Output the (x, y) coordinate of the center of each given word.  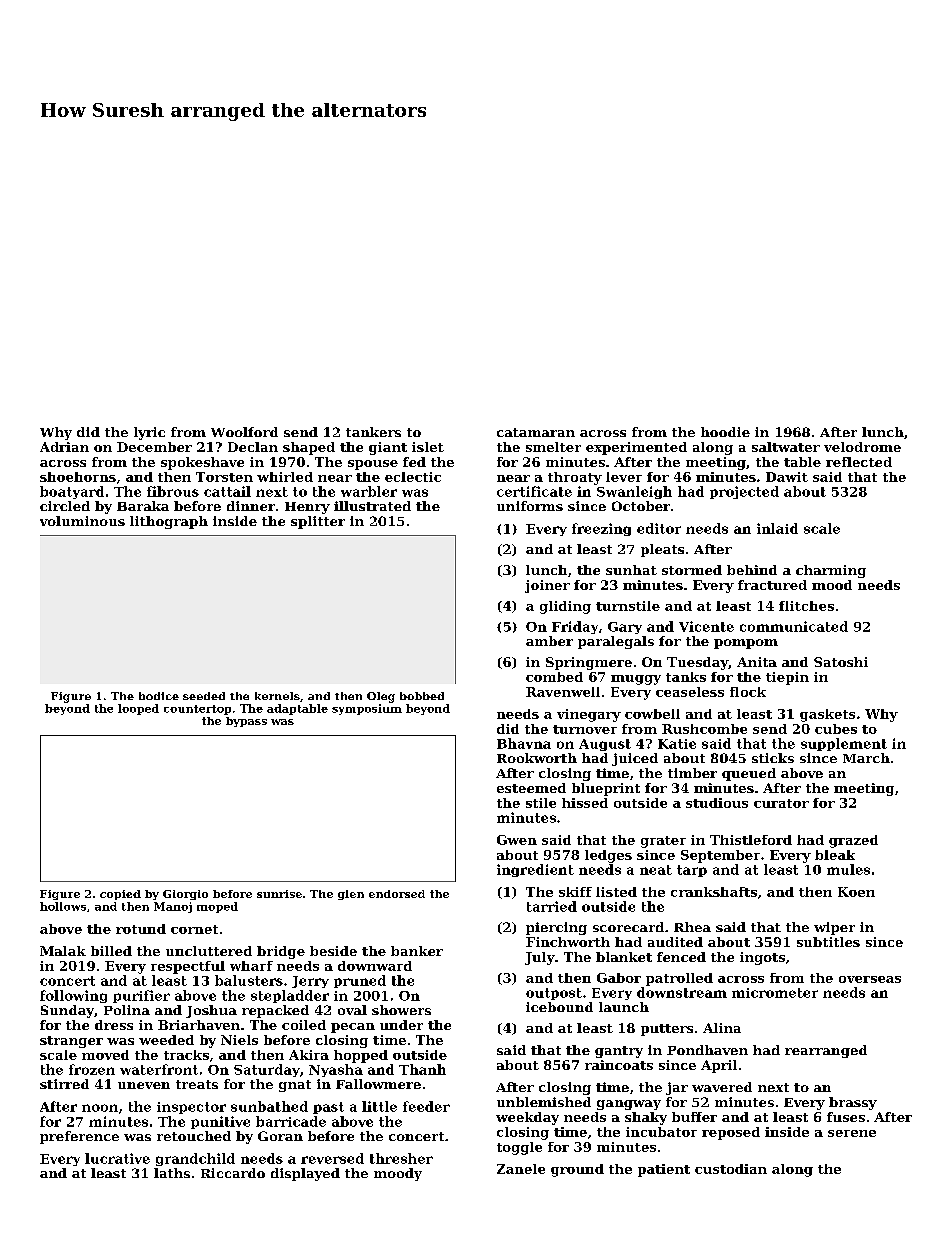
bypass (246, 722)
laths (172, 1173)
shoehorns (78, 477)
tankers (373, 432)
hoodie (725, 432)
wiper (834, 928)
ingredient (535, 870)
